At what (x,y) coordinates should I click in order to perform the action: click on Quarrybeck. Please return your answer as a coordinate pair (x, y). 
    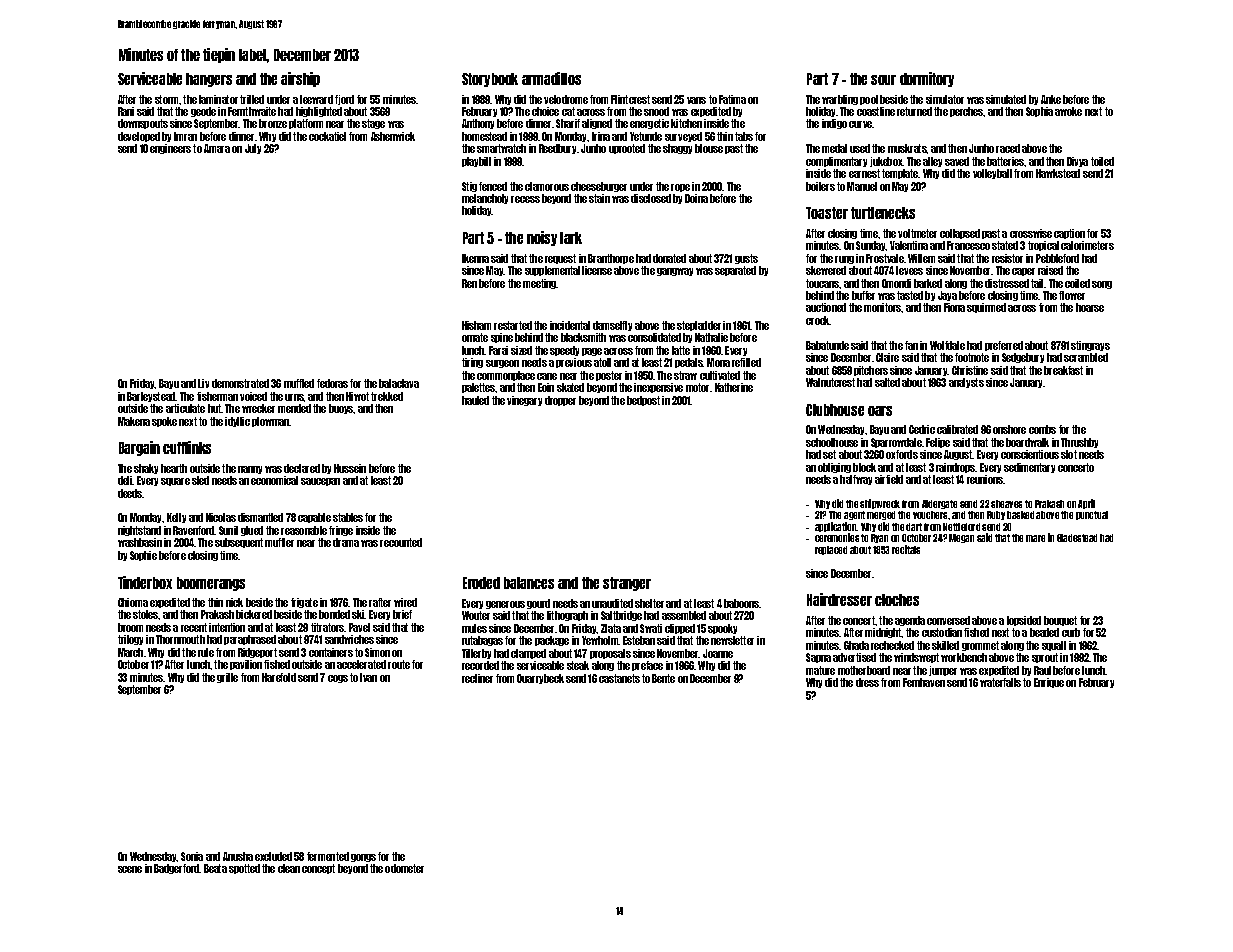
    Looking at the image, I should click on (540, 679).
